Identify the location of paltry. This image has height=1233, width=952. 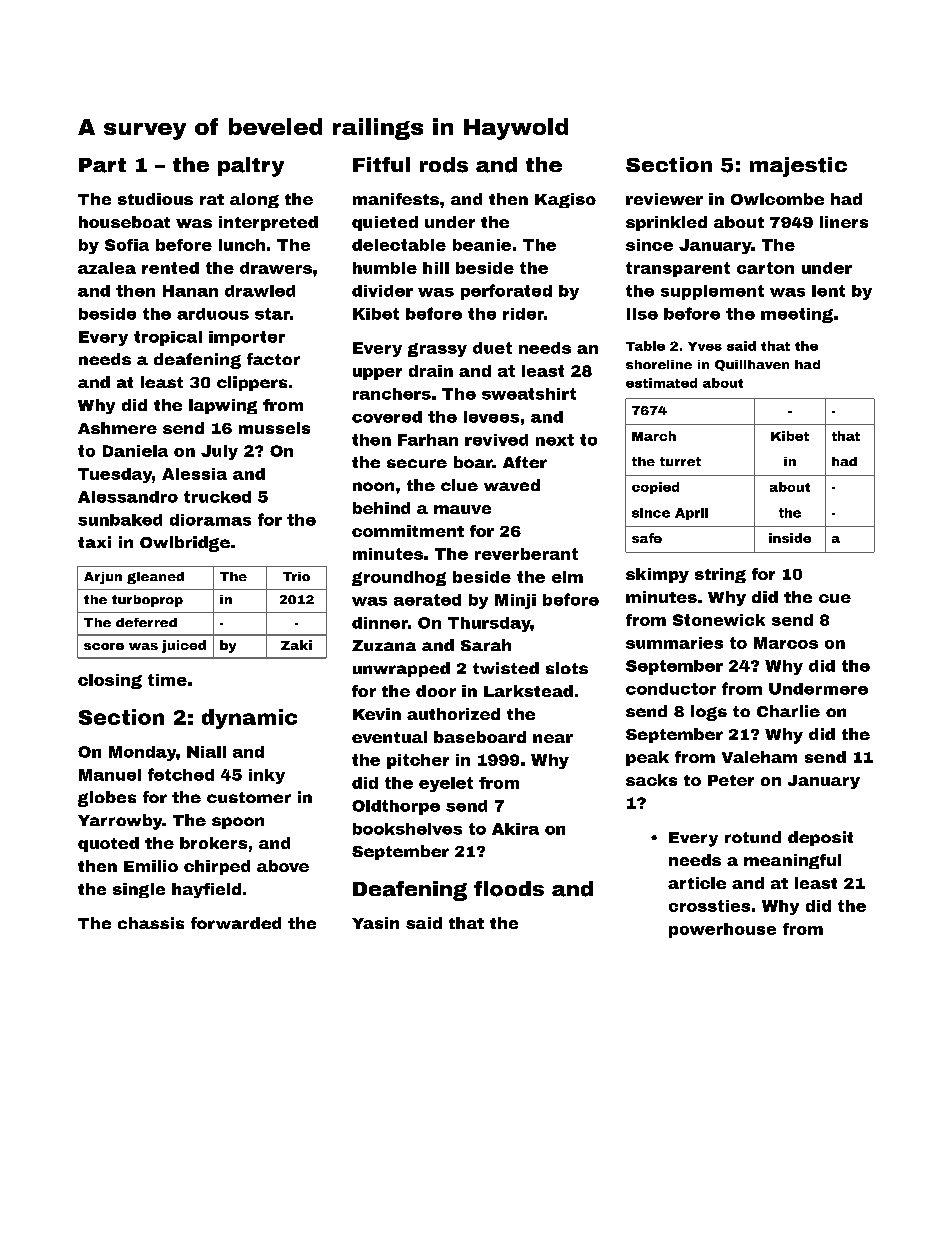
(251, 167).
